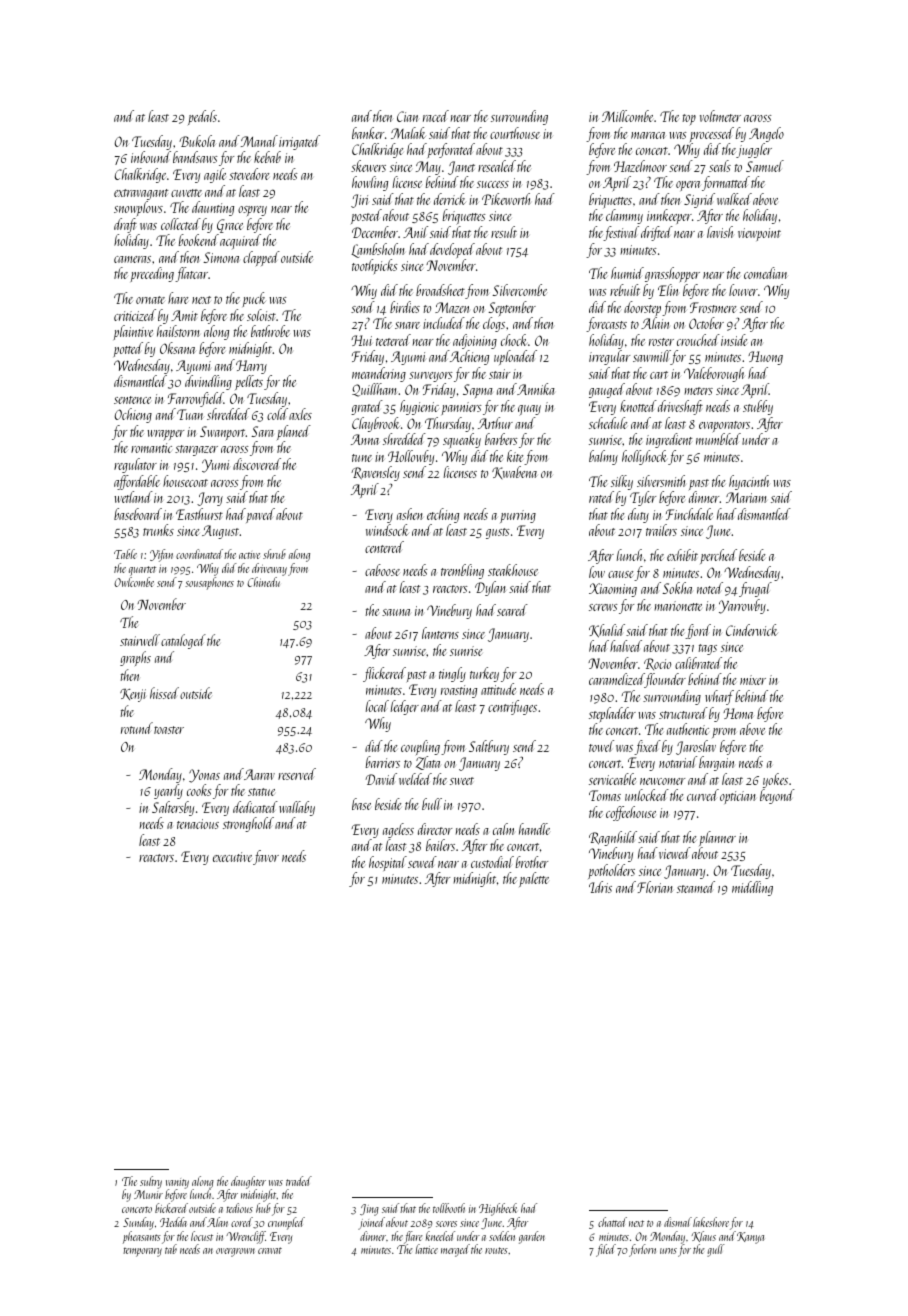 This page has width=908, height=1316. What do you see at coordinates (255, 807) in the page?
I see `dedicated` at bounding box center [255, 807].
